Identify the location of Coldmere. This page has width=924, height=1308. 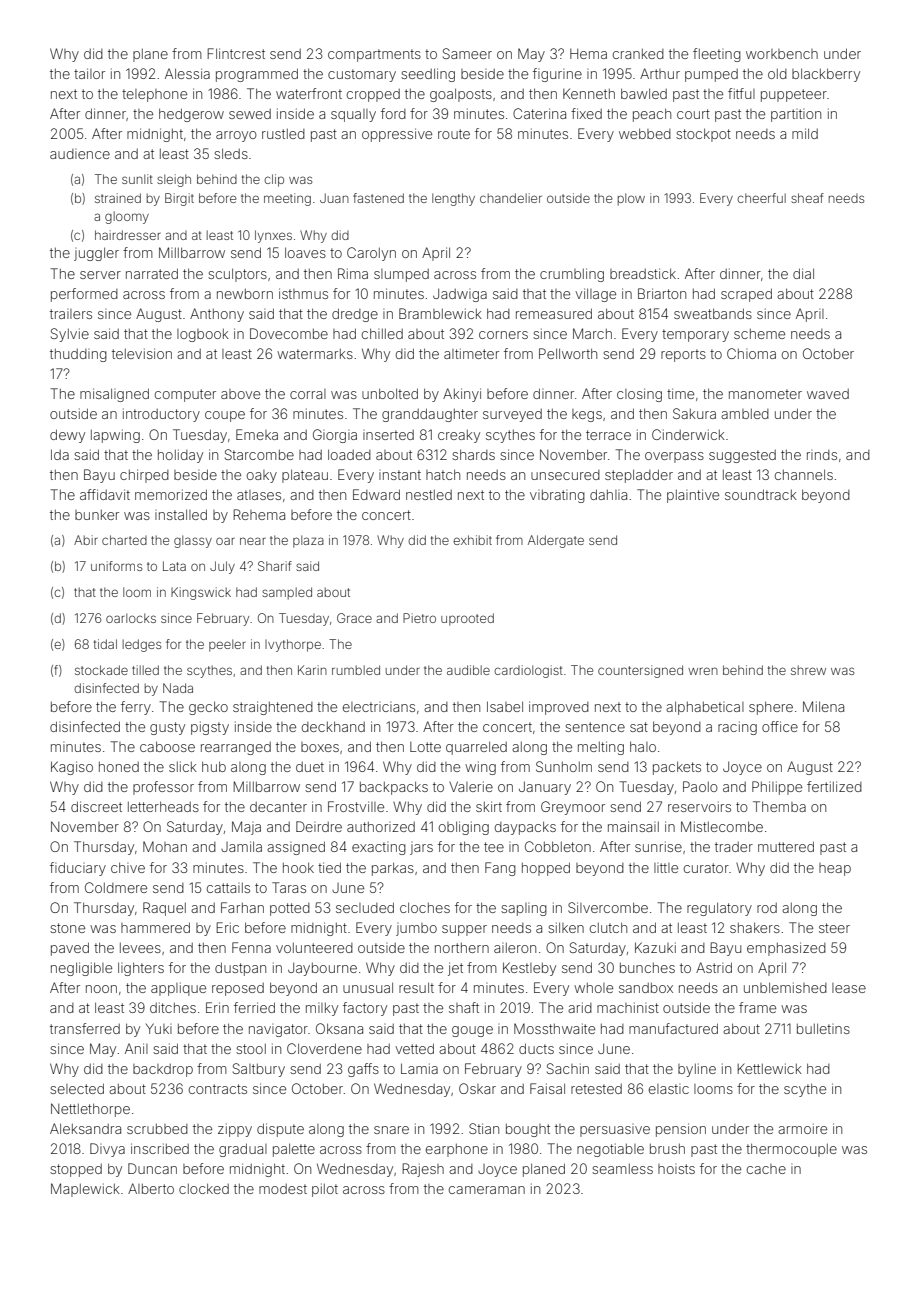
(116, 887).
